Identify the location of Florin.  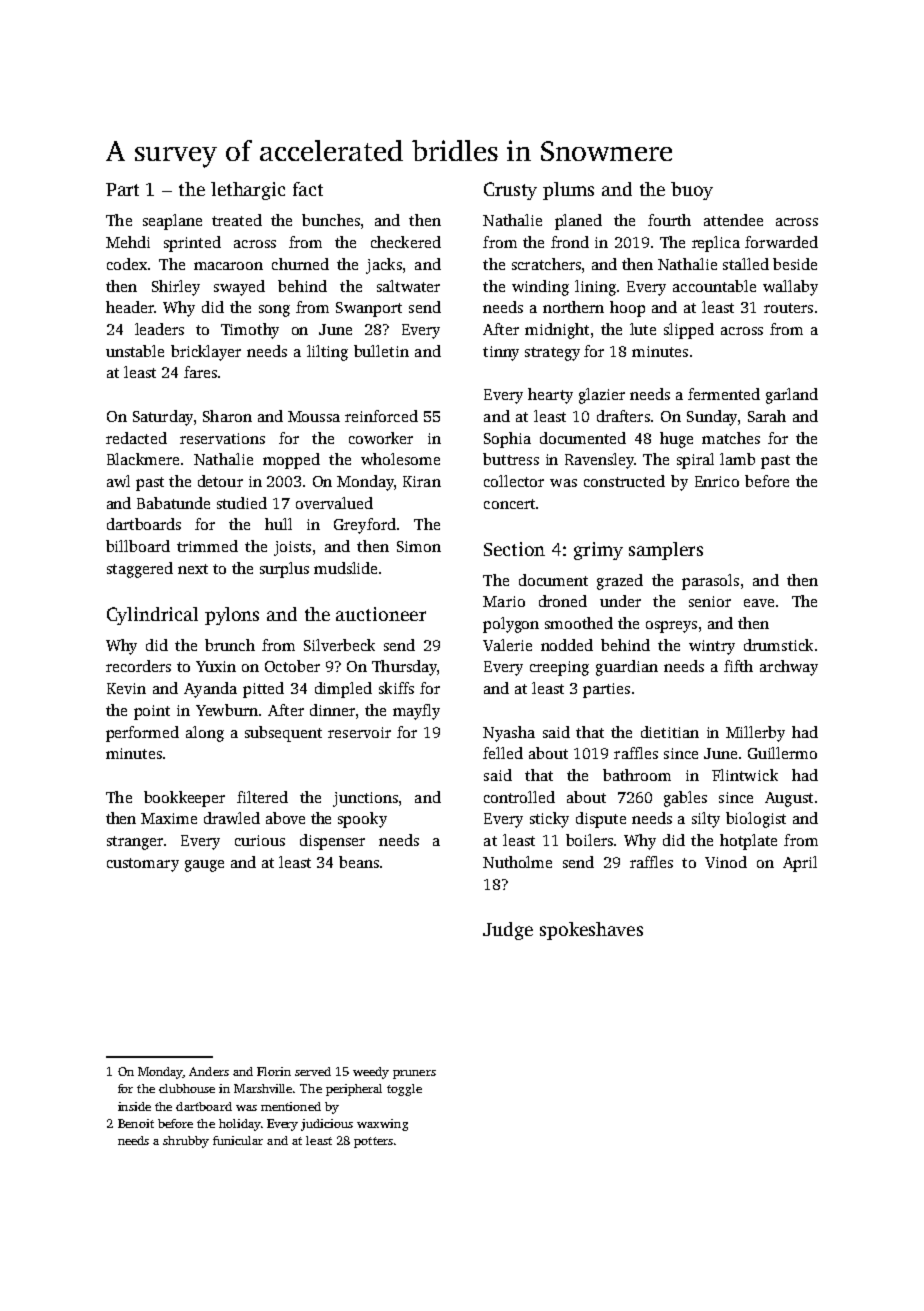
(274, 1071).
